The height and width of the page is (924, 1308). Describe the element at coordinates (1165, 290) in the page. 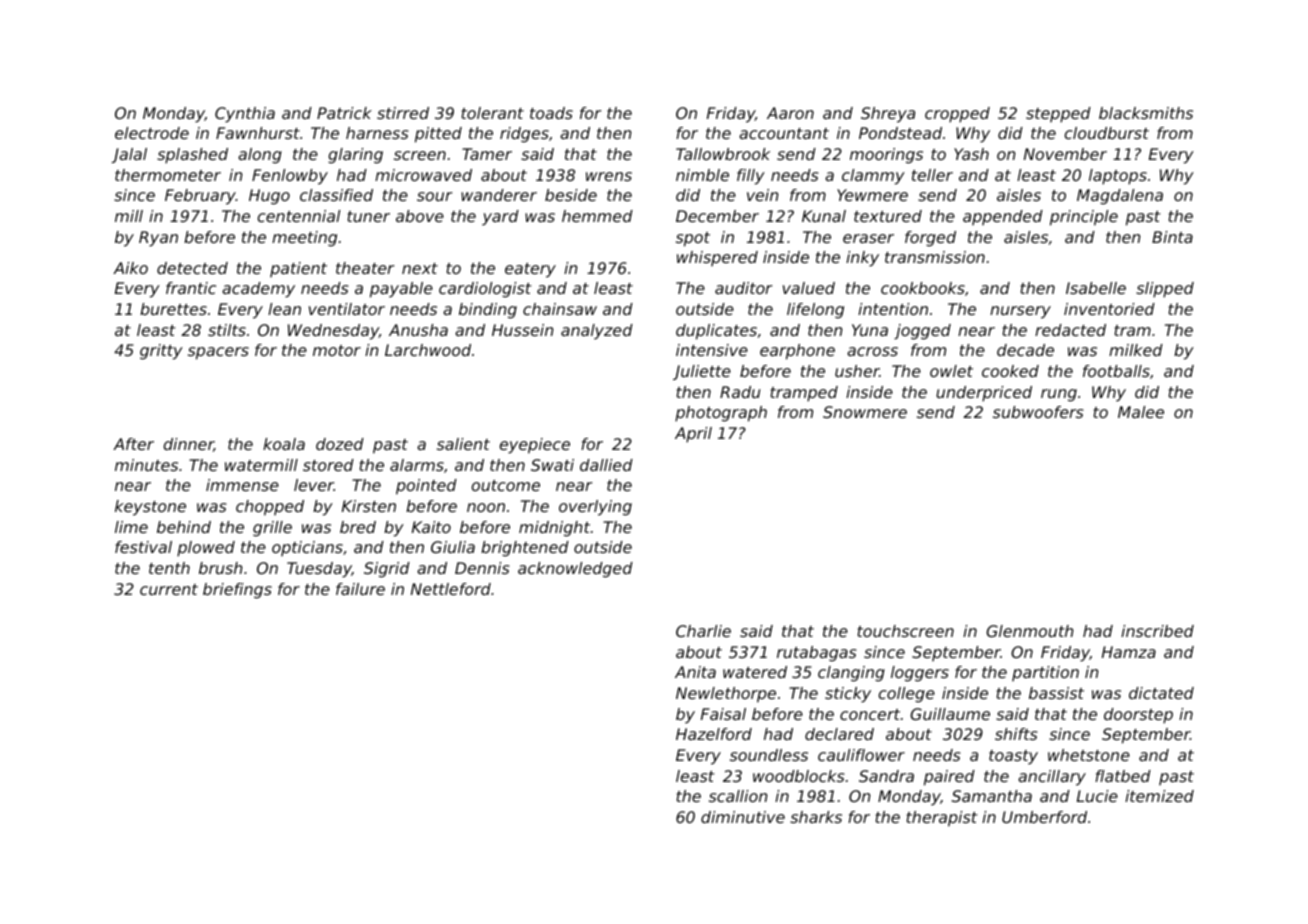

I see `slipped` at that location.
